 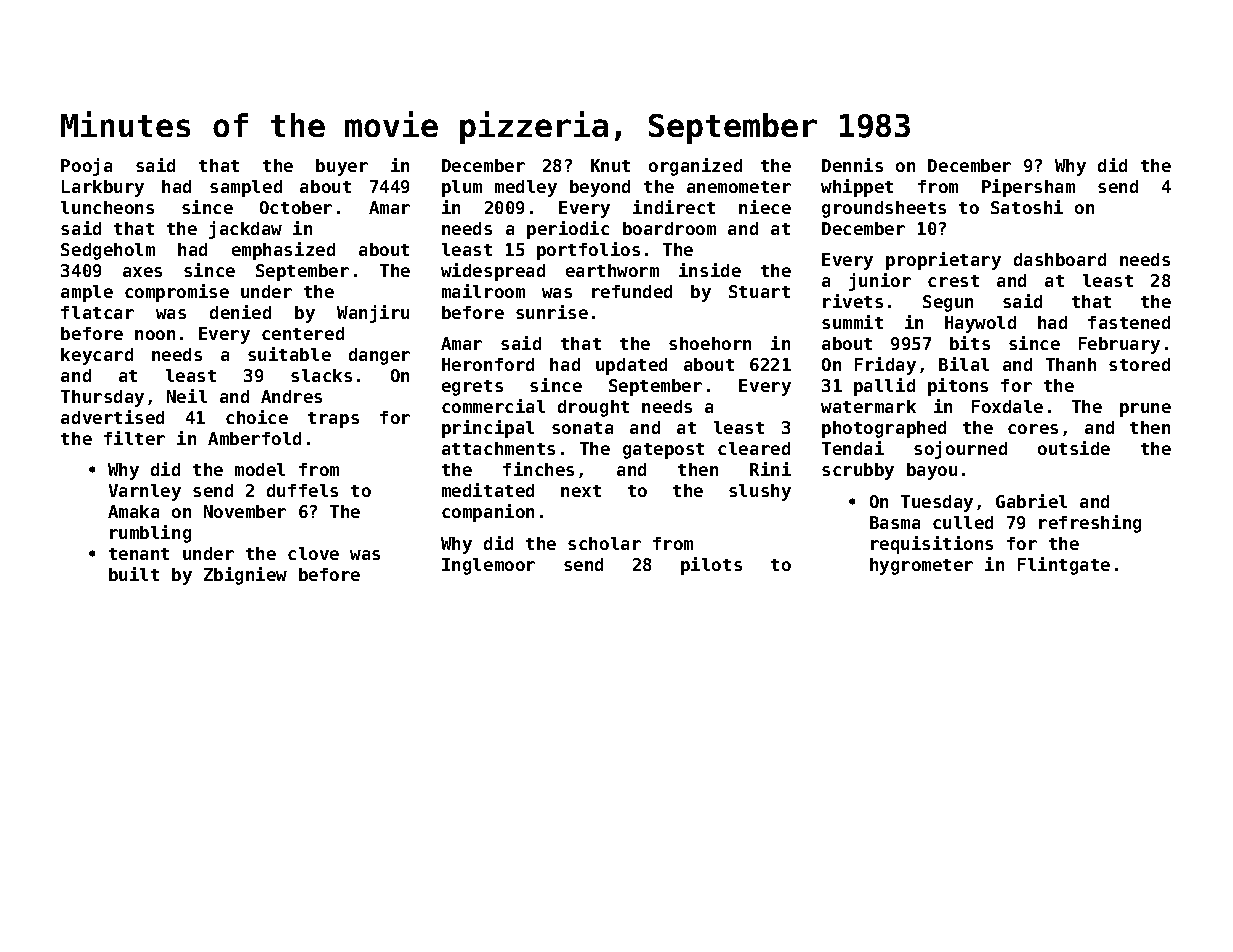 What do you see at coordinates (880, 282) in the screenshot?
I see `junior` at bounding box center [880, 282].
